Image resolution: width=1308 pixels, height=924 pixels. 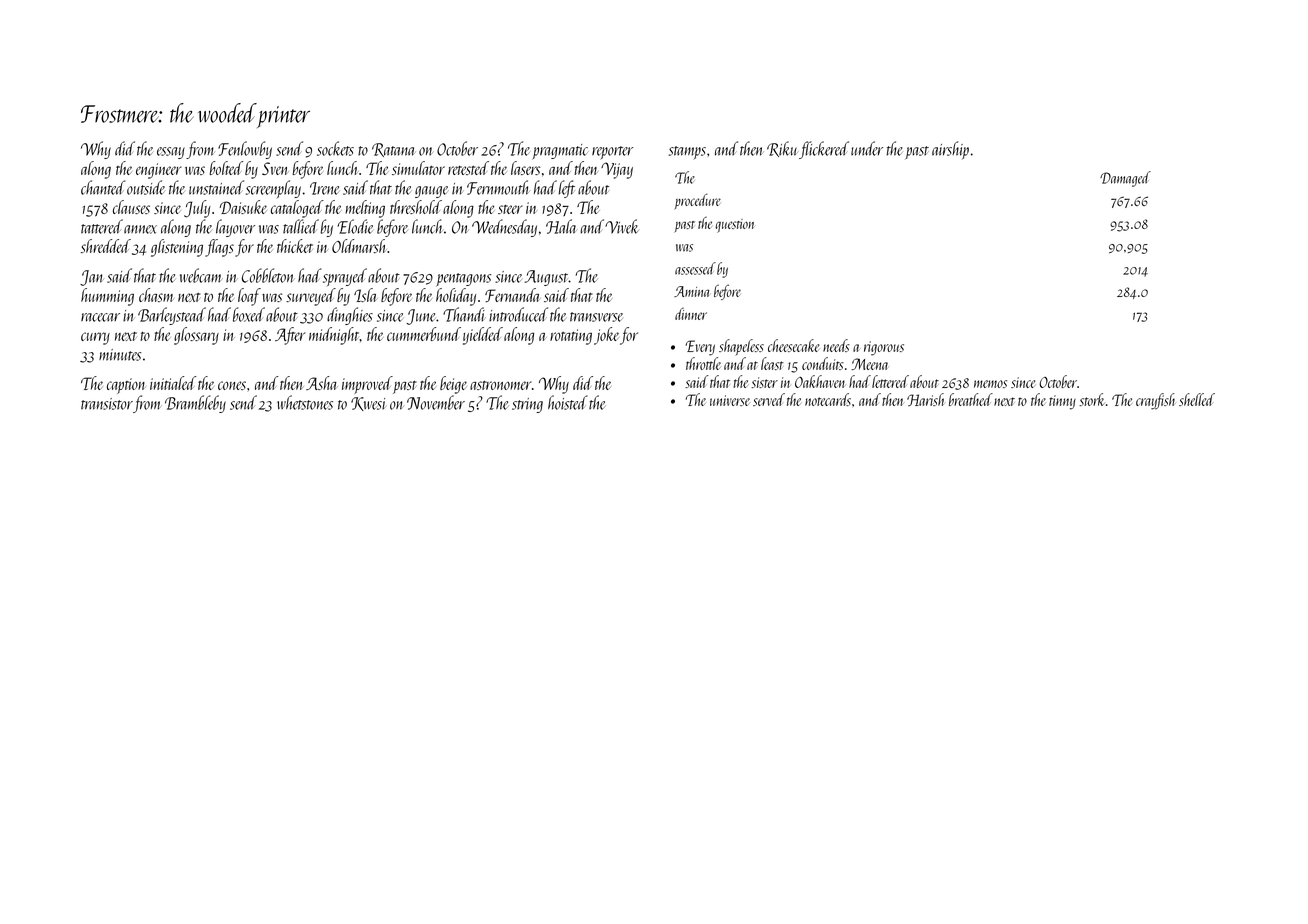 What do you see at coordinates (687, 152) in the document?
I see `stamps` at bounding box center [687, 152].
